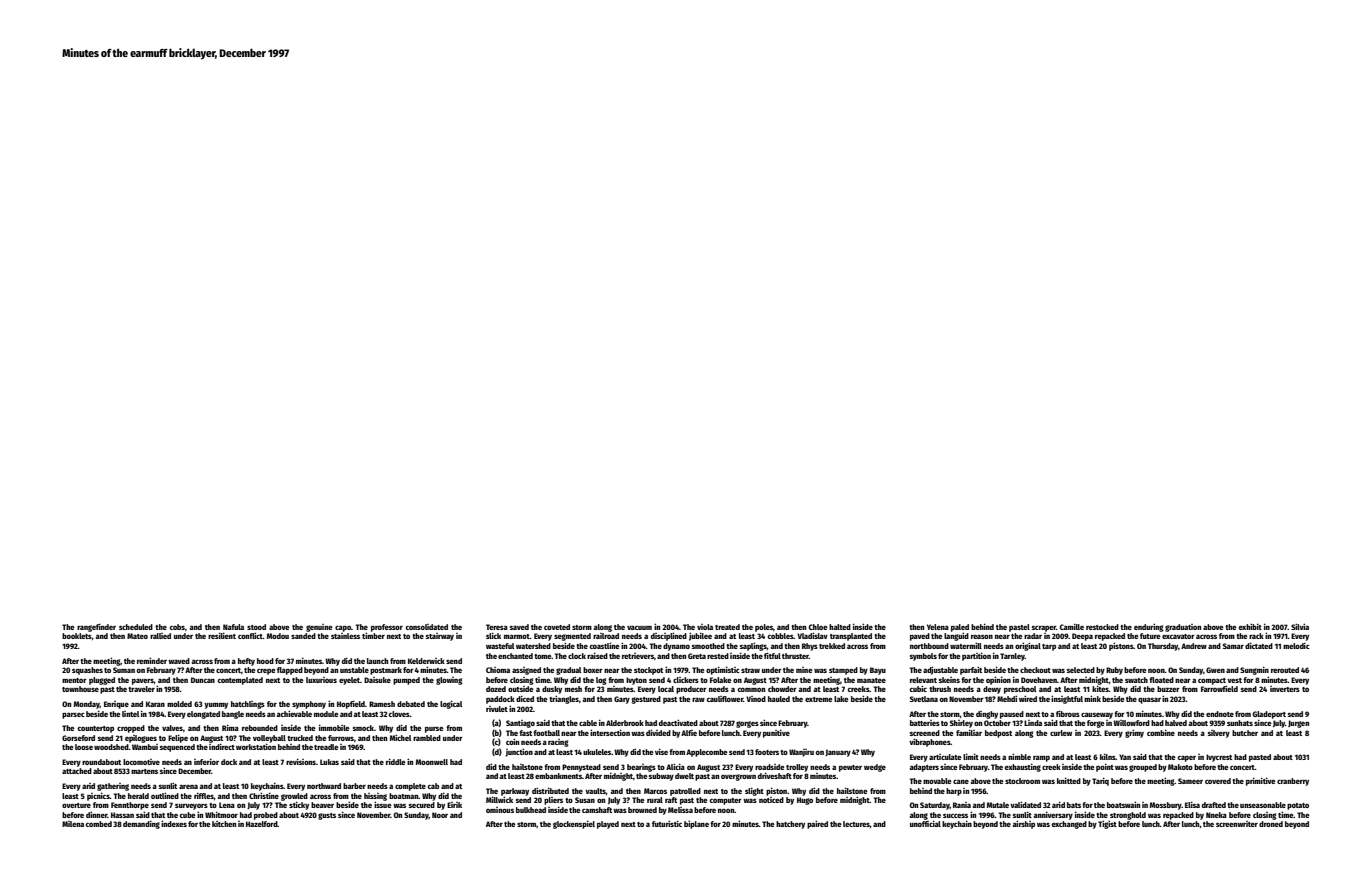  What do you see at coordinates (750, 670) in the screenshot?
I see `straw` at bounding box center [750, 670].
